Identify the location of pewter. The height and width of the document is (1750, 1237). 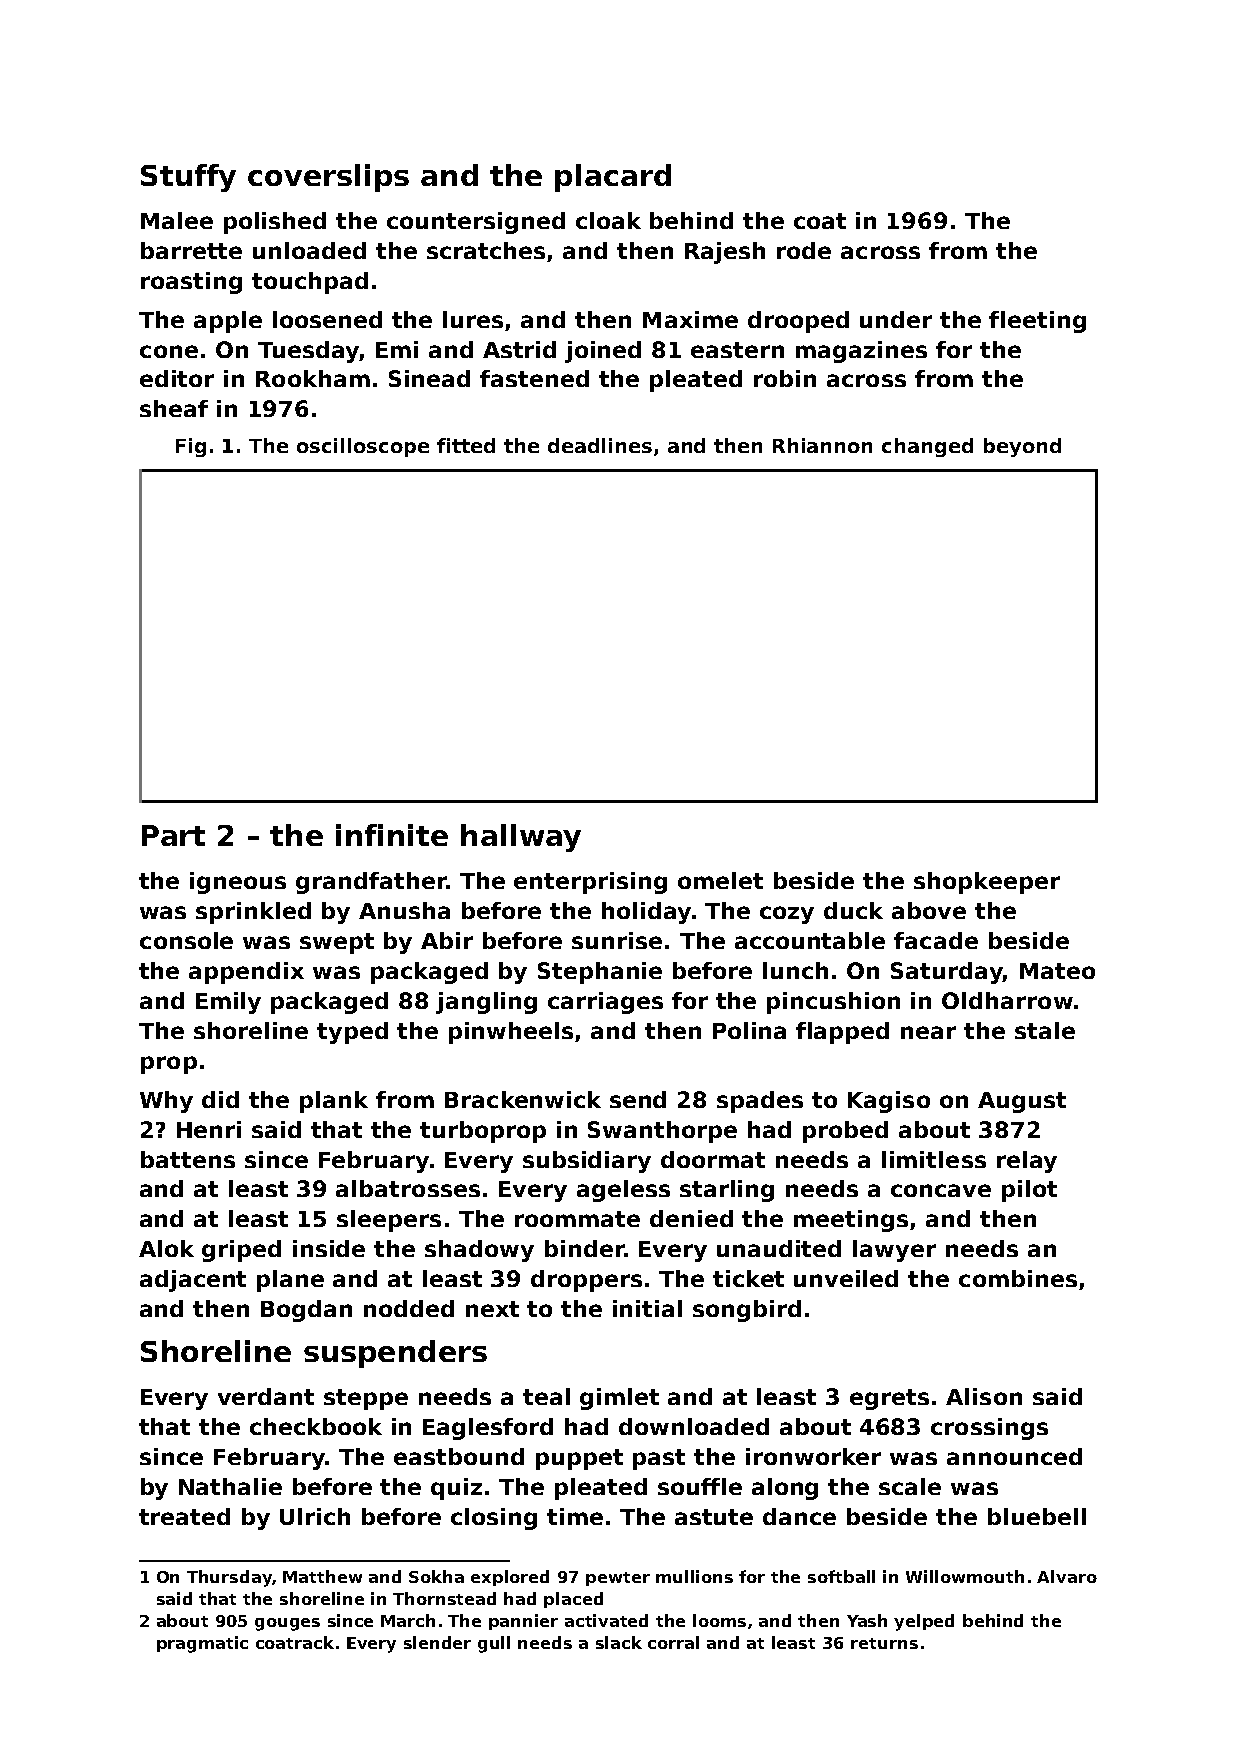
(618, 1579).
